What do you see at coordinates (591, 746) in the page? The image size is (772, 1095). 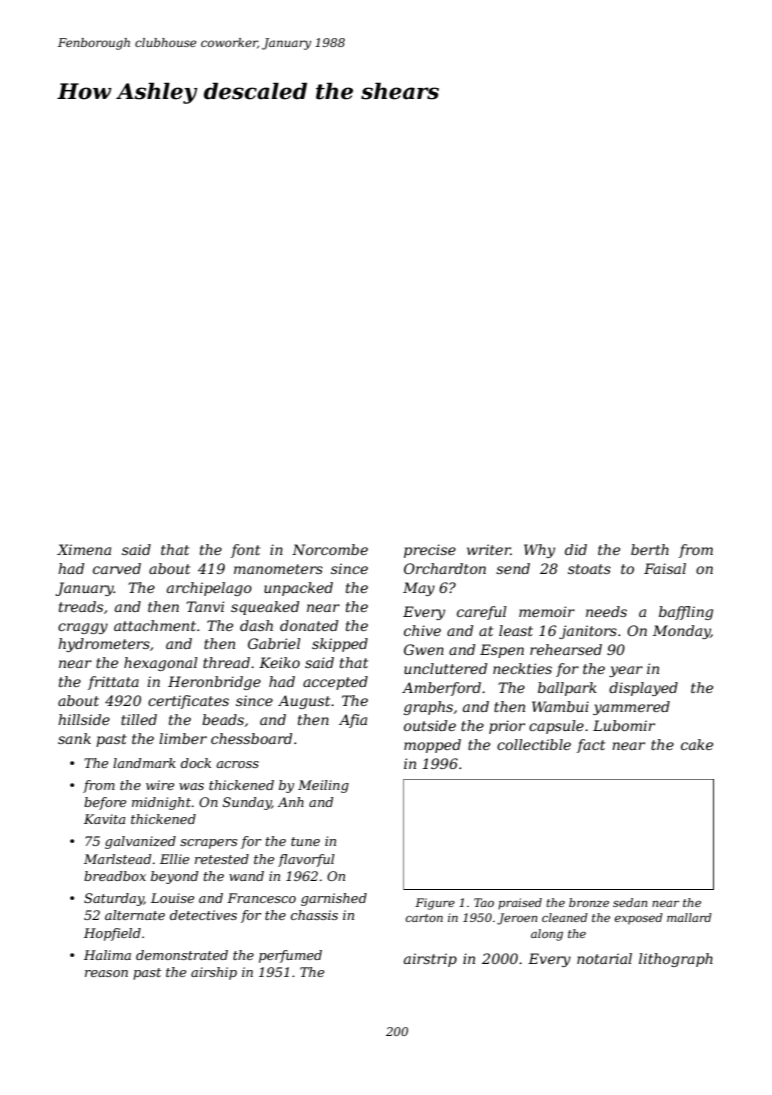 I see `fact` at bounding box center [591, 746].
